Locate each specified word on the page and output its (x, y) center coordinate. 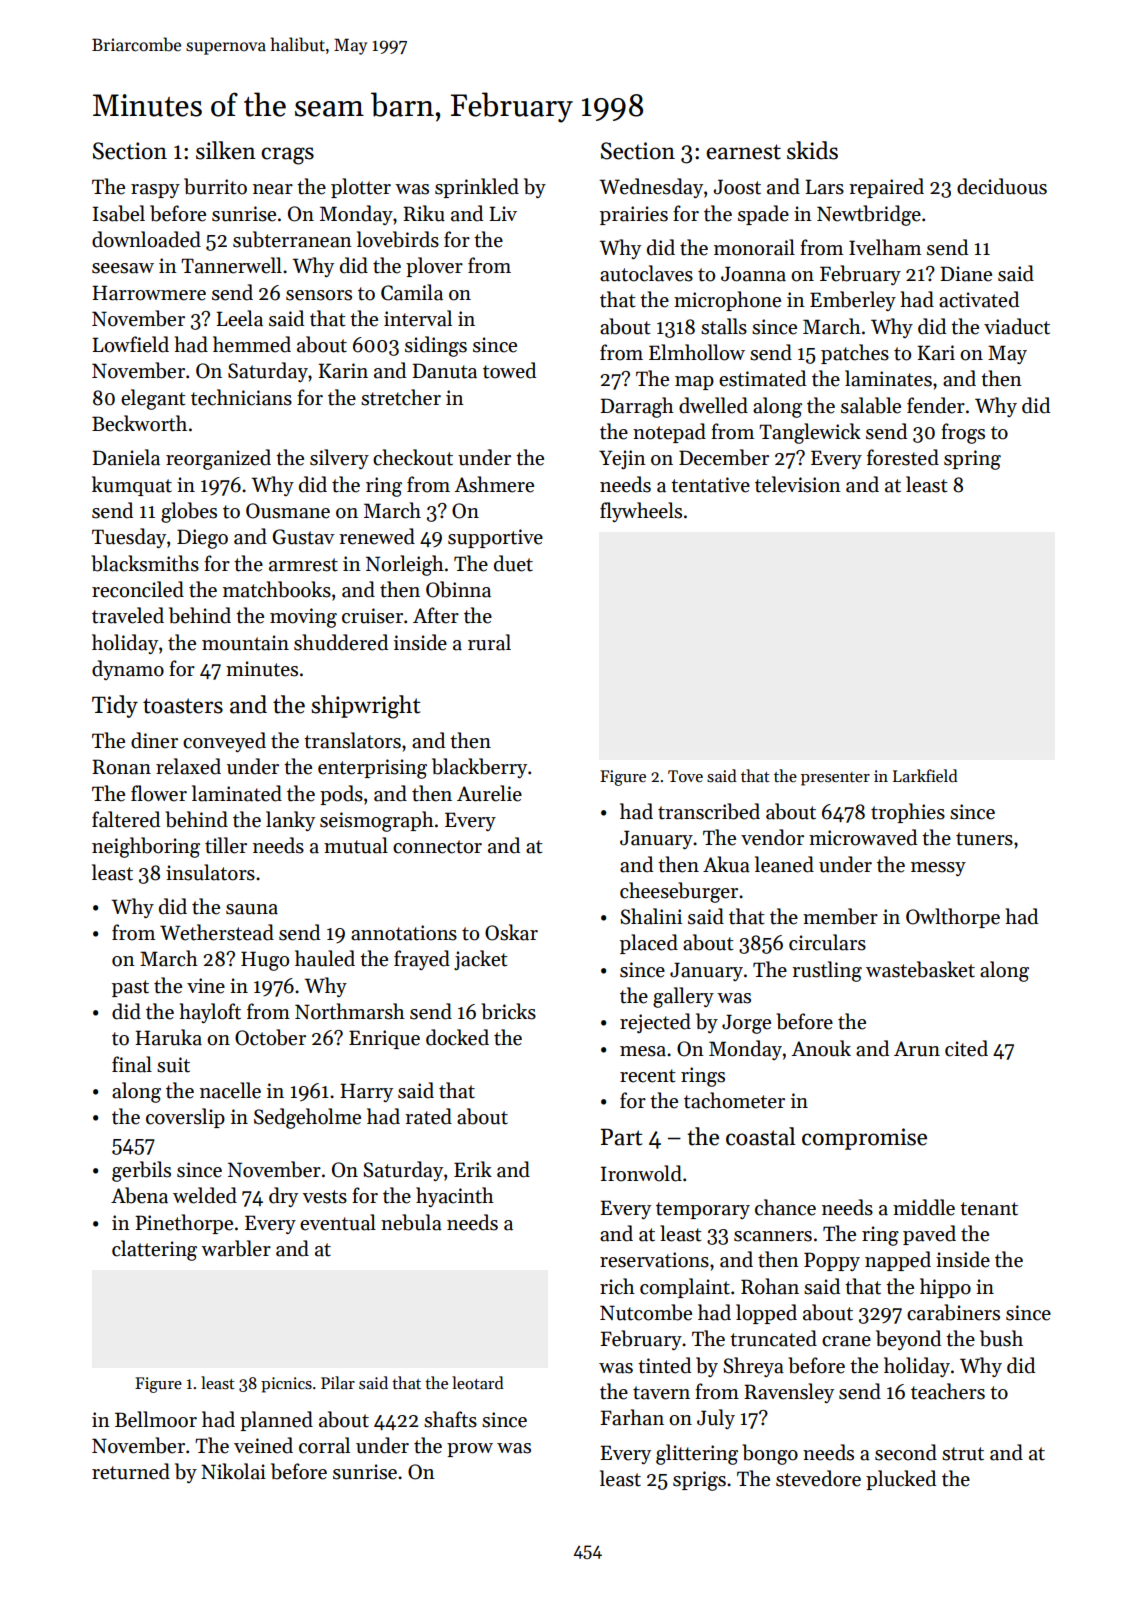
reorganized (218, 459)
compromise (864, 1139)
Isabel (119, 213)
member (840, 916)
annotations (404, 933)
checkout (413, 457)
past (130, 988)
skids (812, 150)
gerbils (141, 1171)
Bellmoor (156, 1419)
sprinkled (477, 188)
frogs (963, 433)
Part (621, 1137)
